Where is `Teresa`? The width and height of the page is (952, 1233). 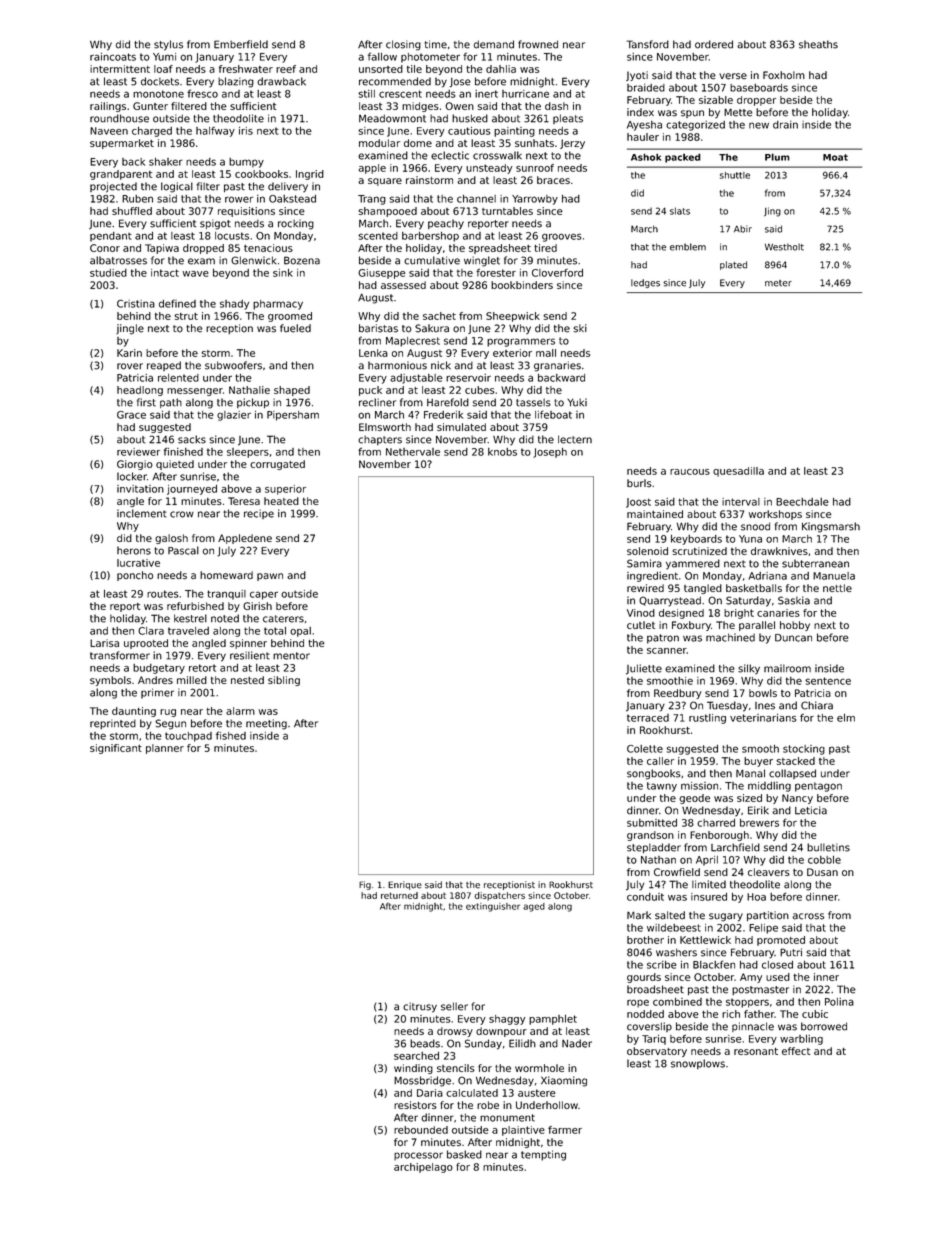 Teresa is located at coordinates (244, 501).
